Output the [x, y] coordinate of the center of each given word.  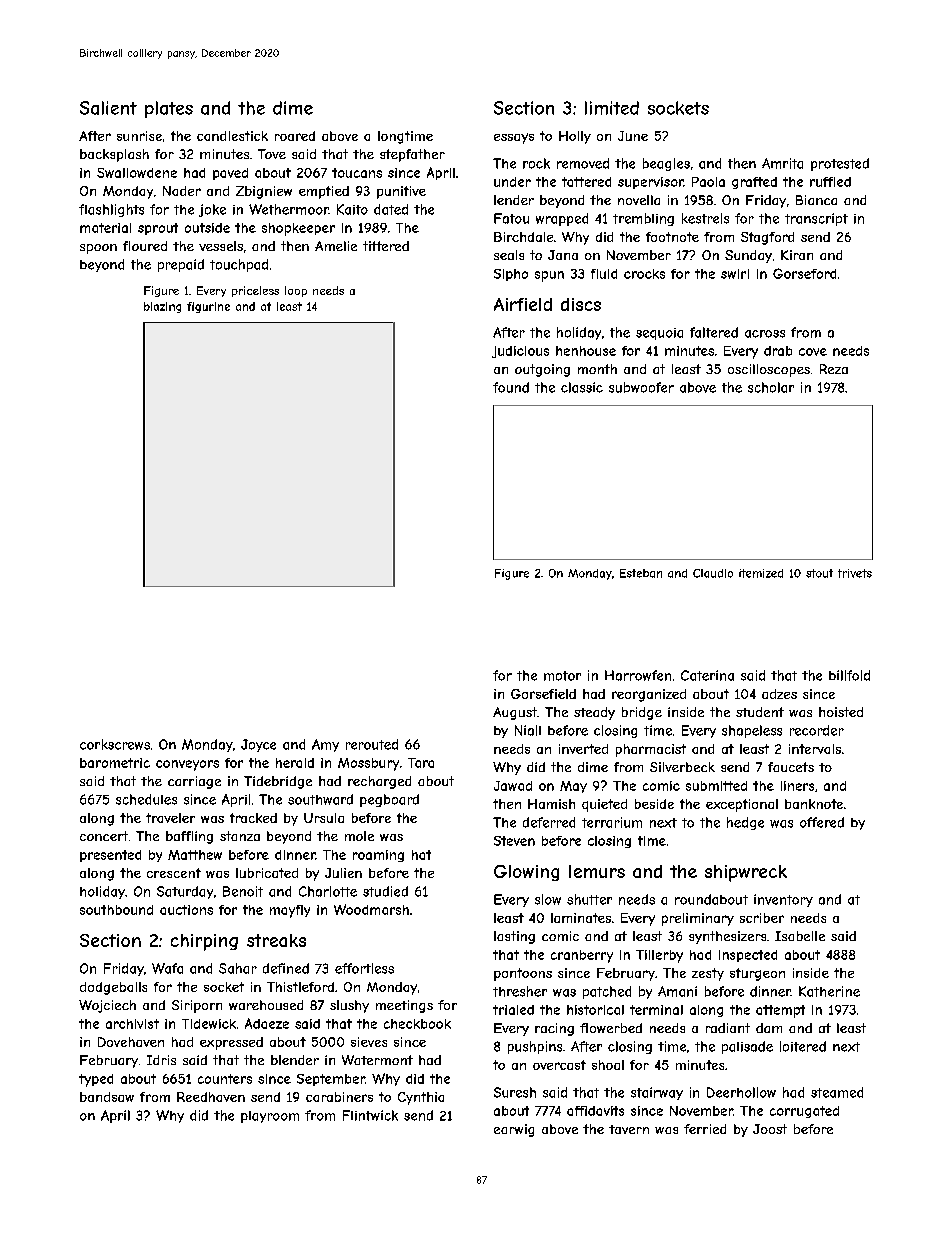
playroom [270, 1117]
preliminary [698, 919]
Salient [108, 108]
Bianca [816, 200]
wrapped [562, 219]
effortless [364, 968]
